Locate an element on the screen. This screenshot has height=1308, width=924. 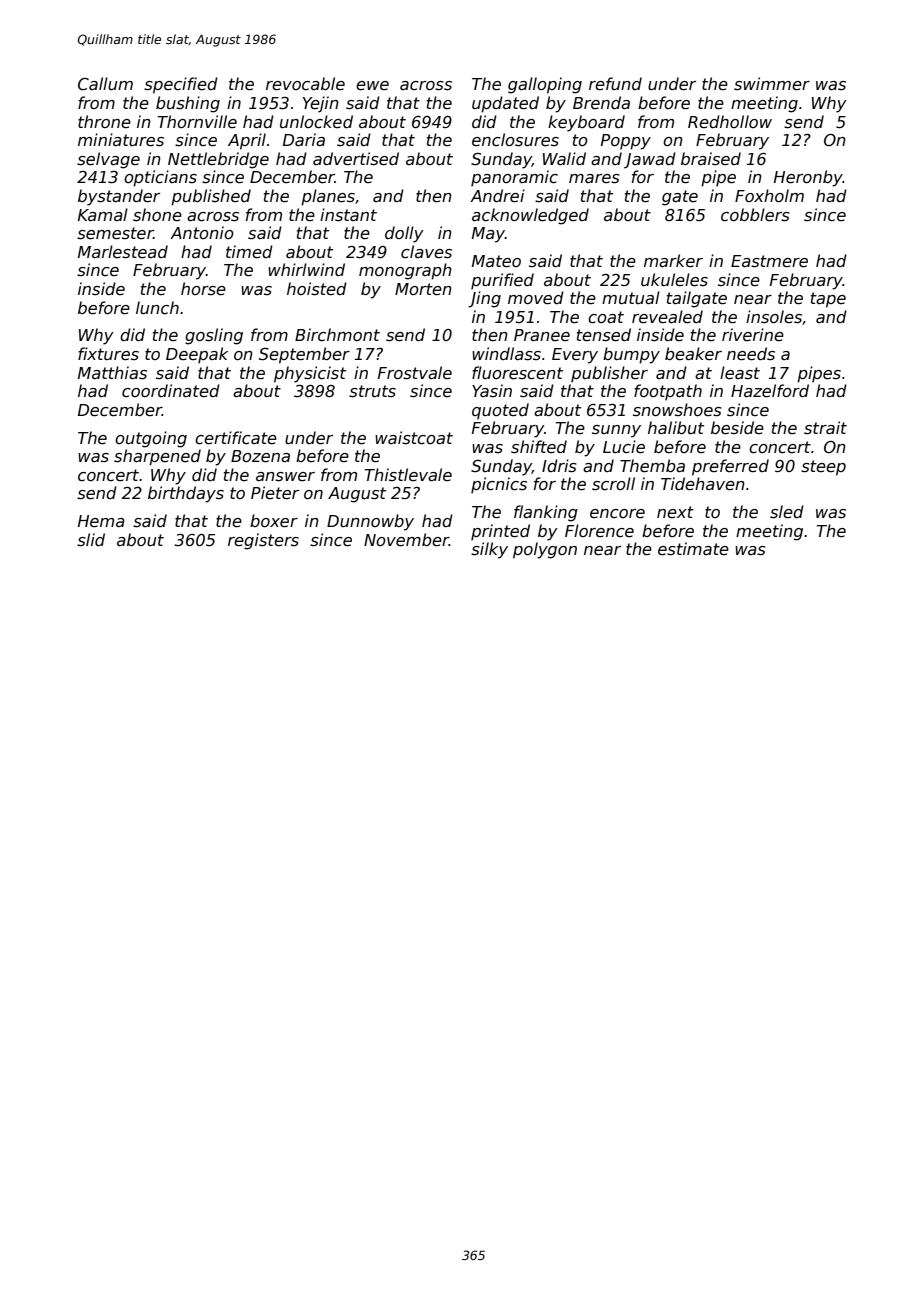
refund is located at coordinates (615, 84).
